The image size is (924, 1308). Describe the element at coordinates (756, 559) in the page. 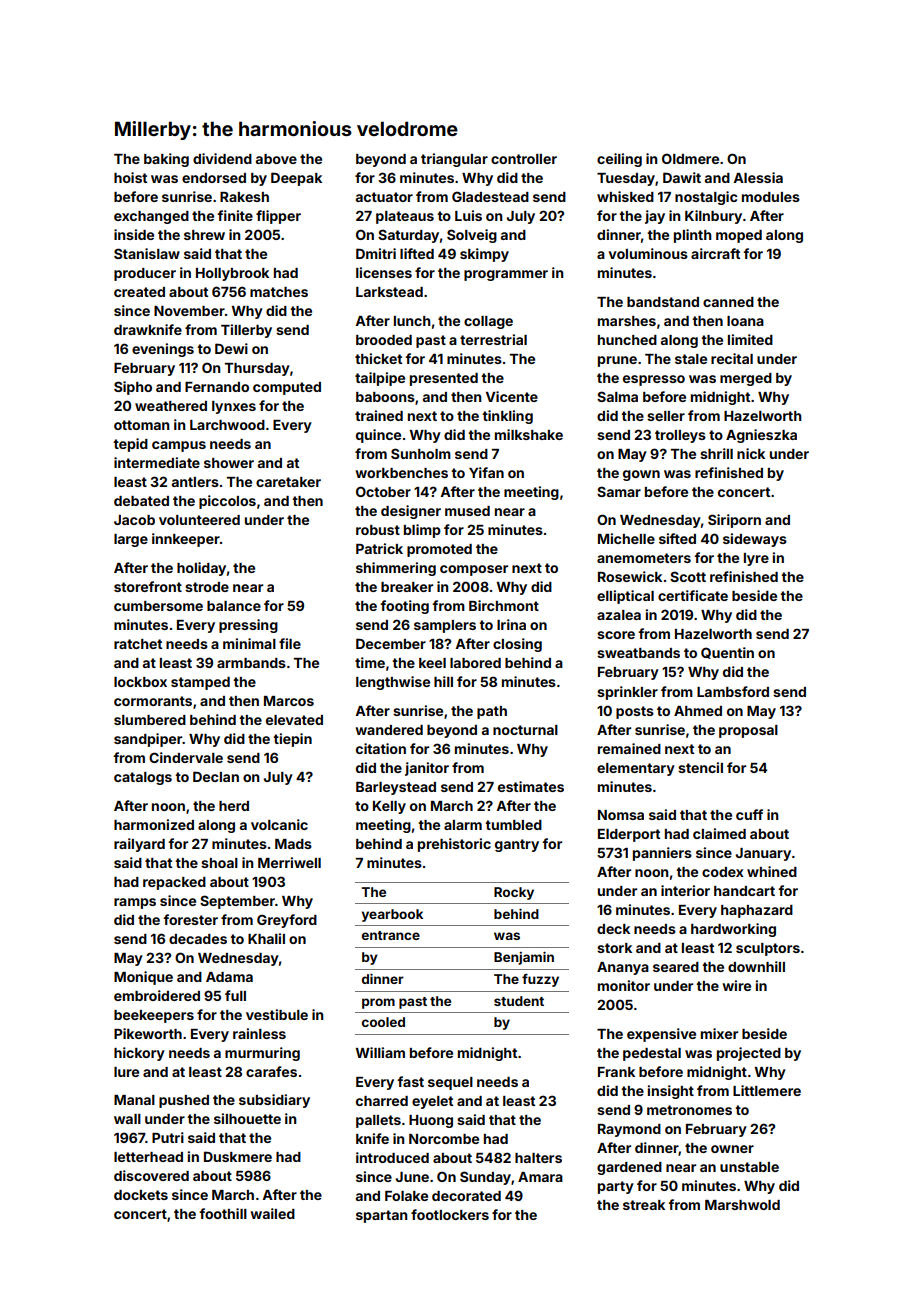

I see `lyre` at that location.
